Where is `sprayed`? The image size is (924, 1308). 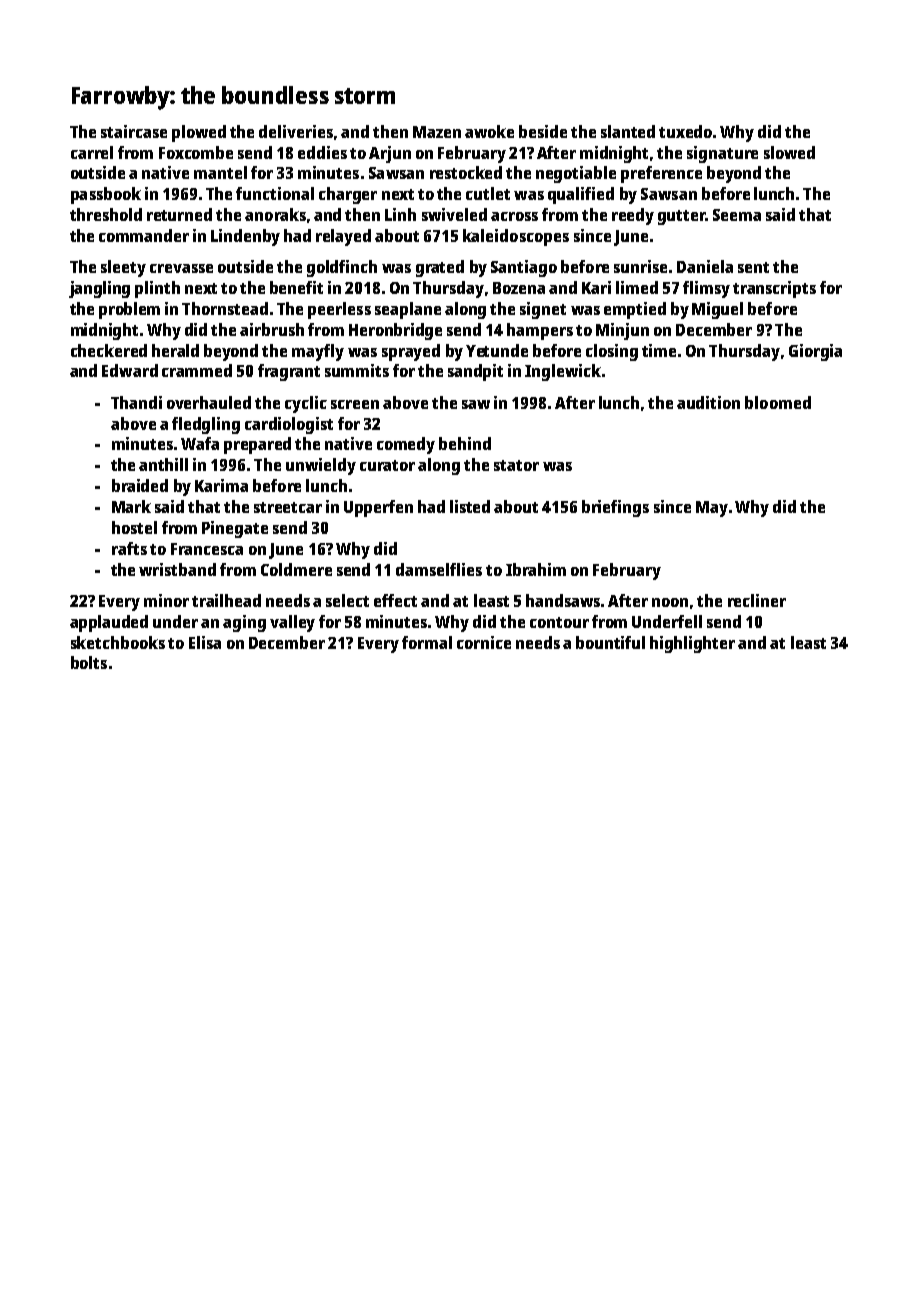
sprayed is located at coordinates (411, 352).
